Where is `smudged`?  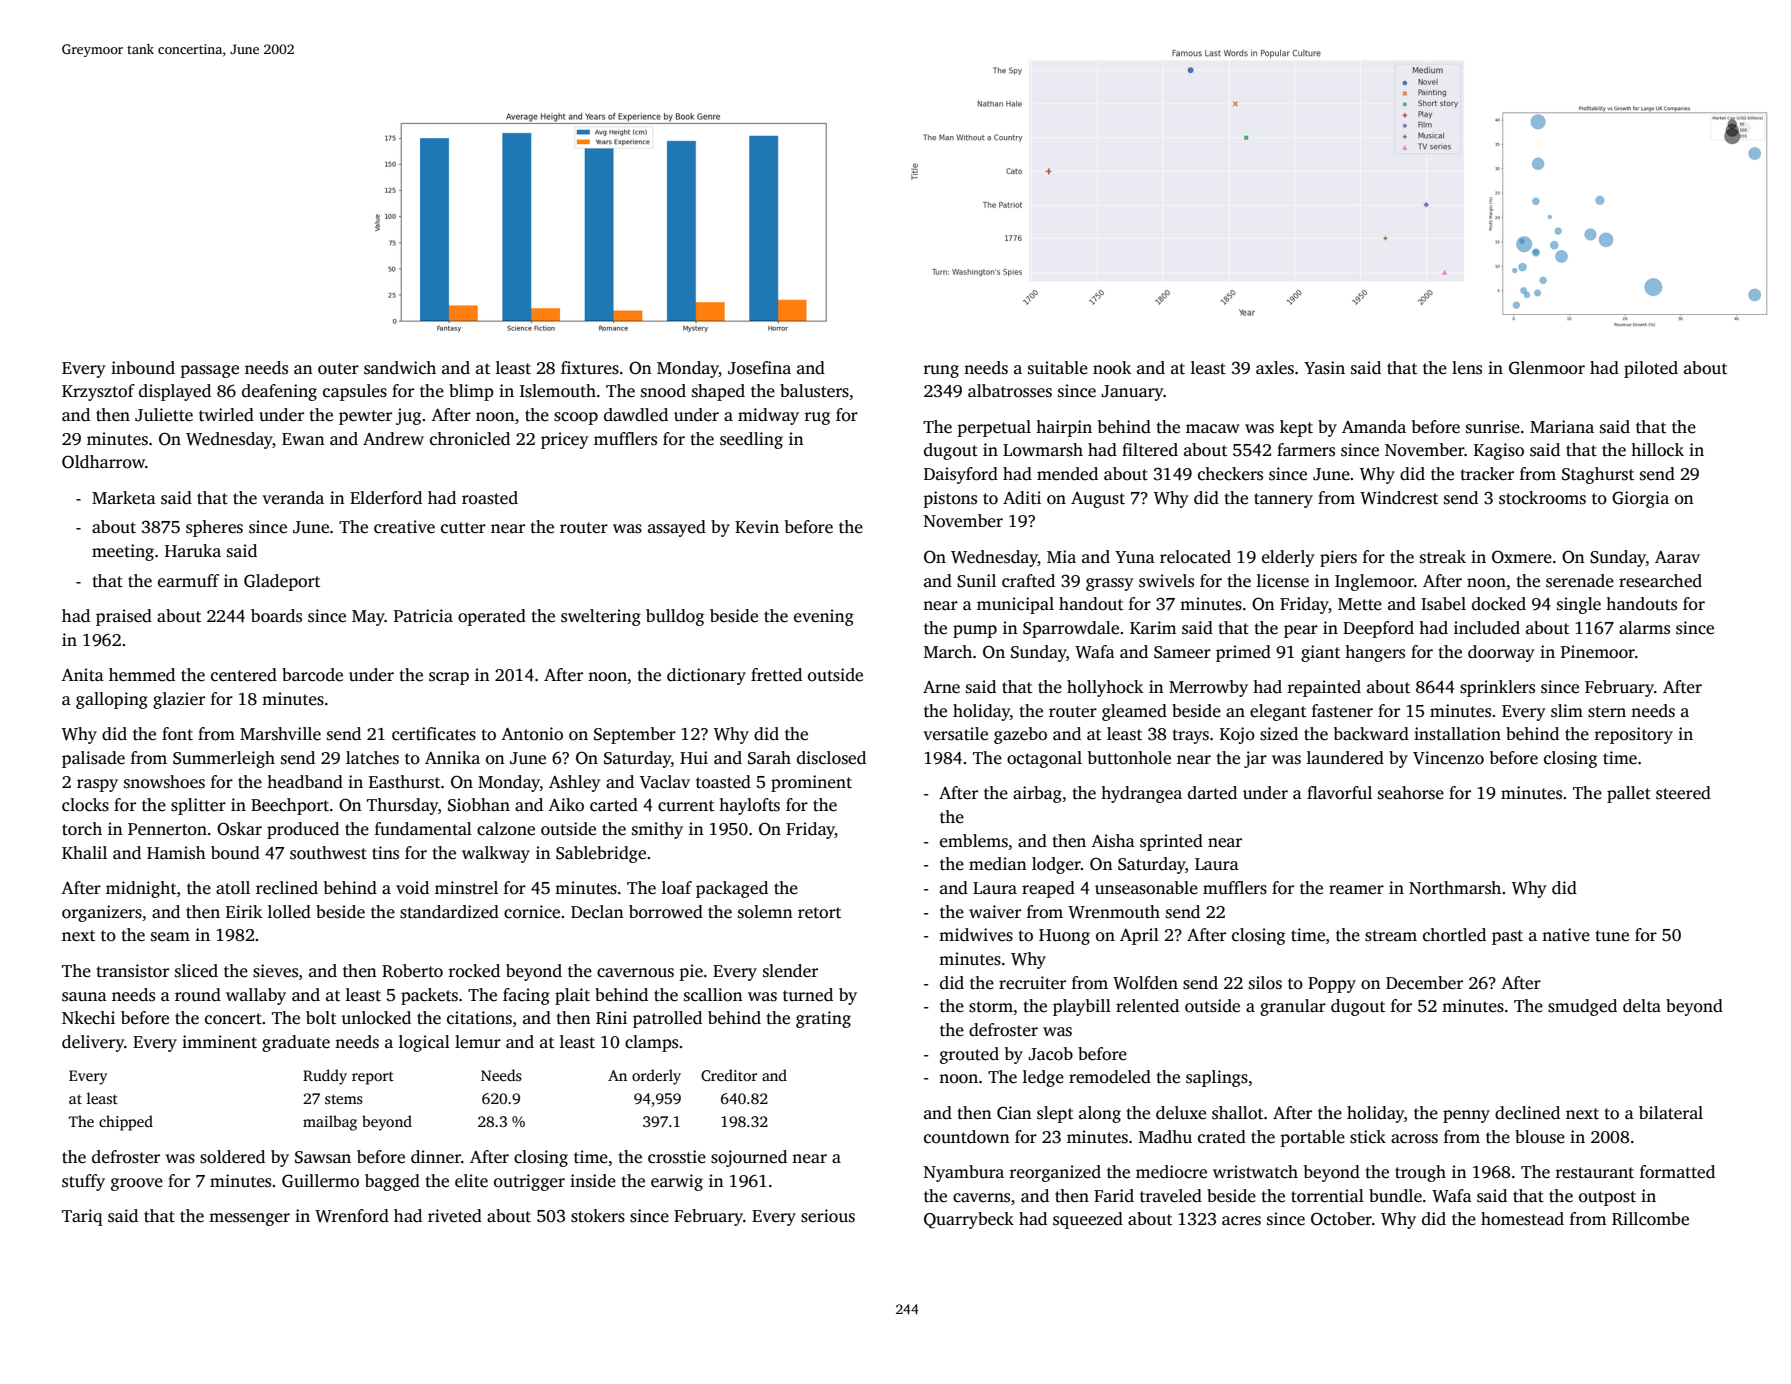 smudged is located at coordinates (1582, 1007).
